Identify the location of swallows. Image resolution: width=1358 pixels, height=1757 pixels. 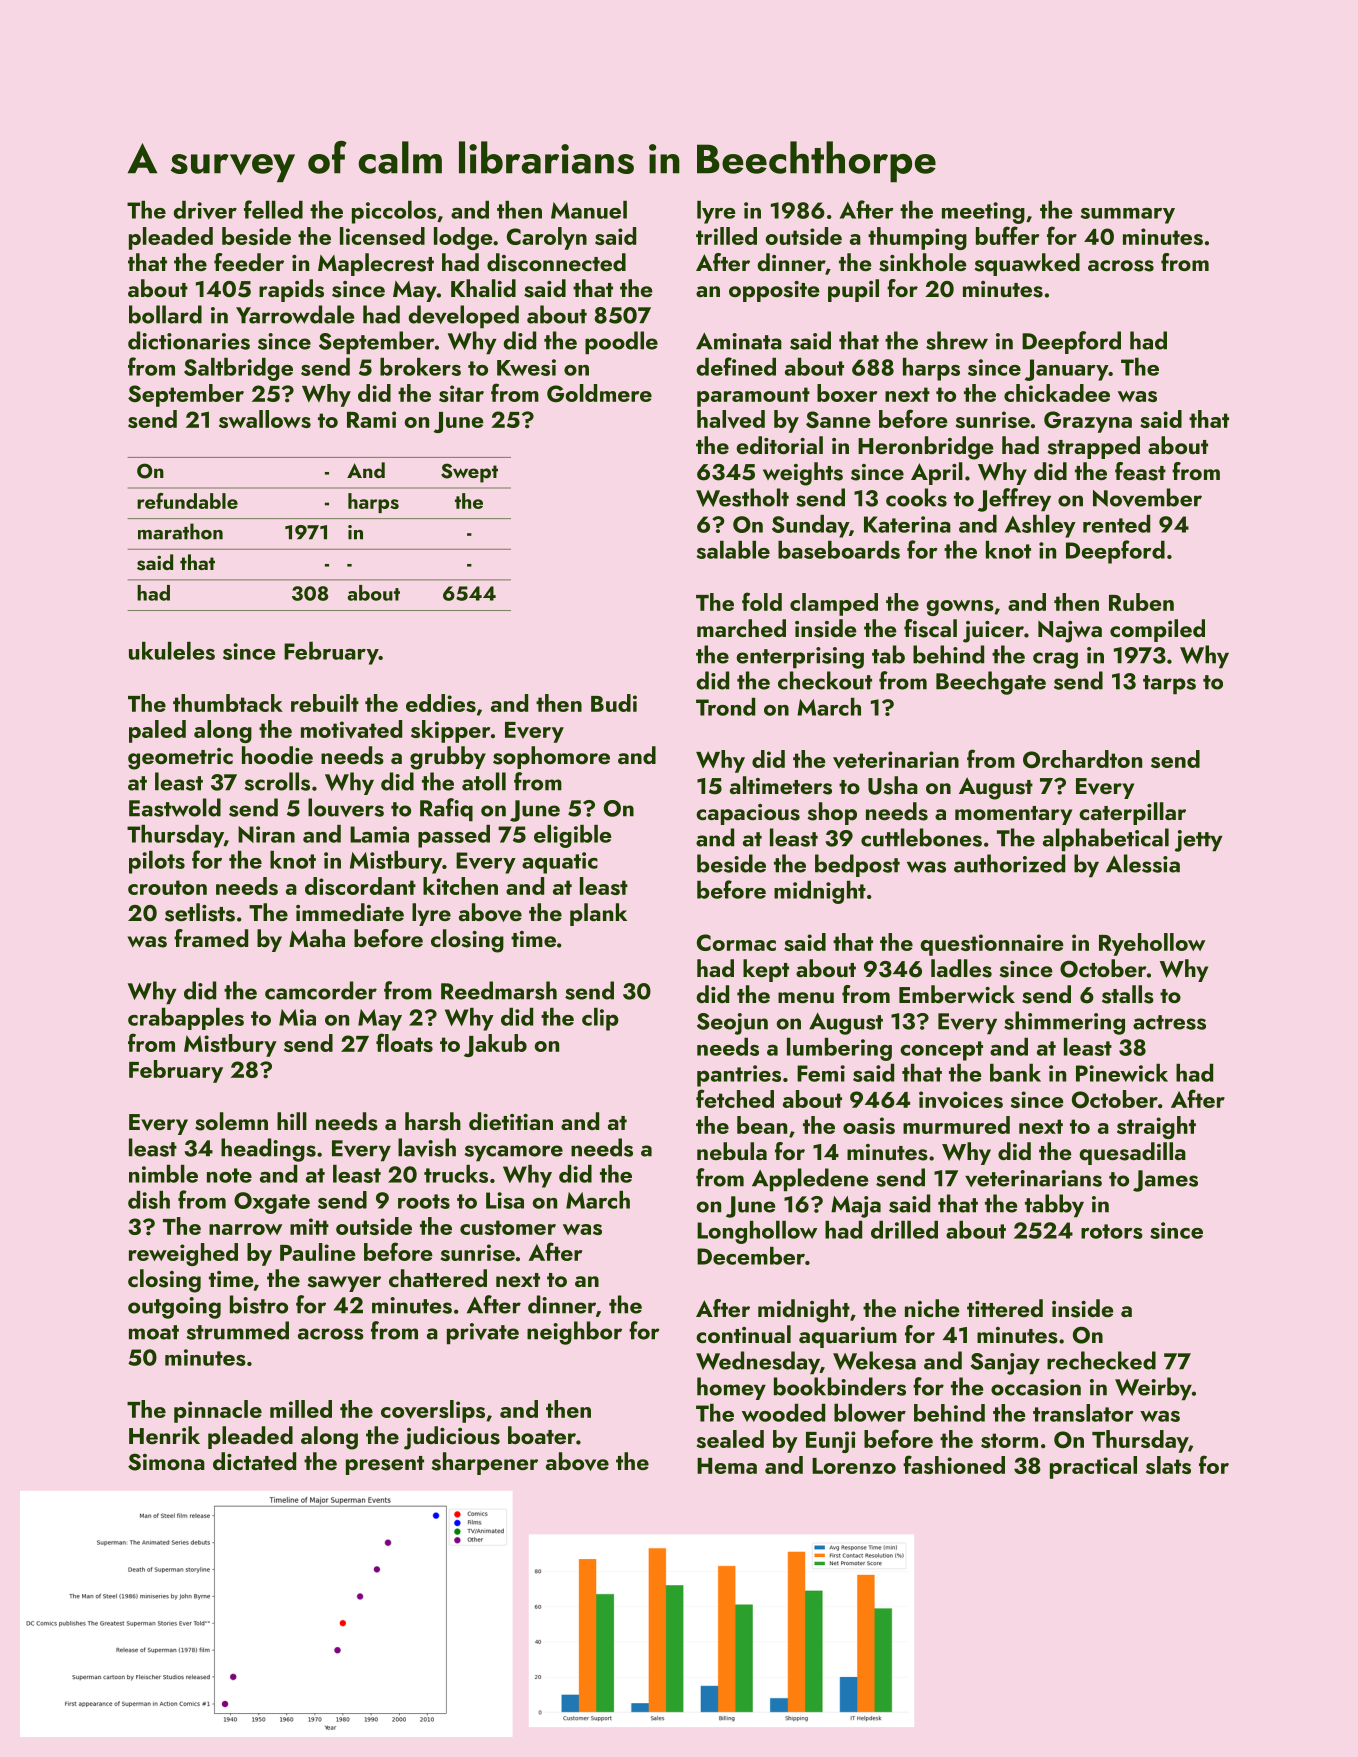
(265, 419).
